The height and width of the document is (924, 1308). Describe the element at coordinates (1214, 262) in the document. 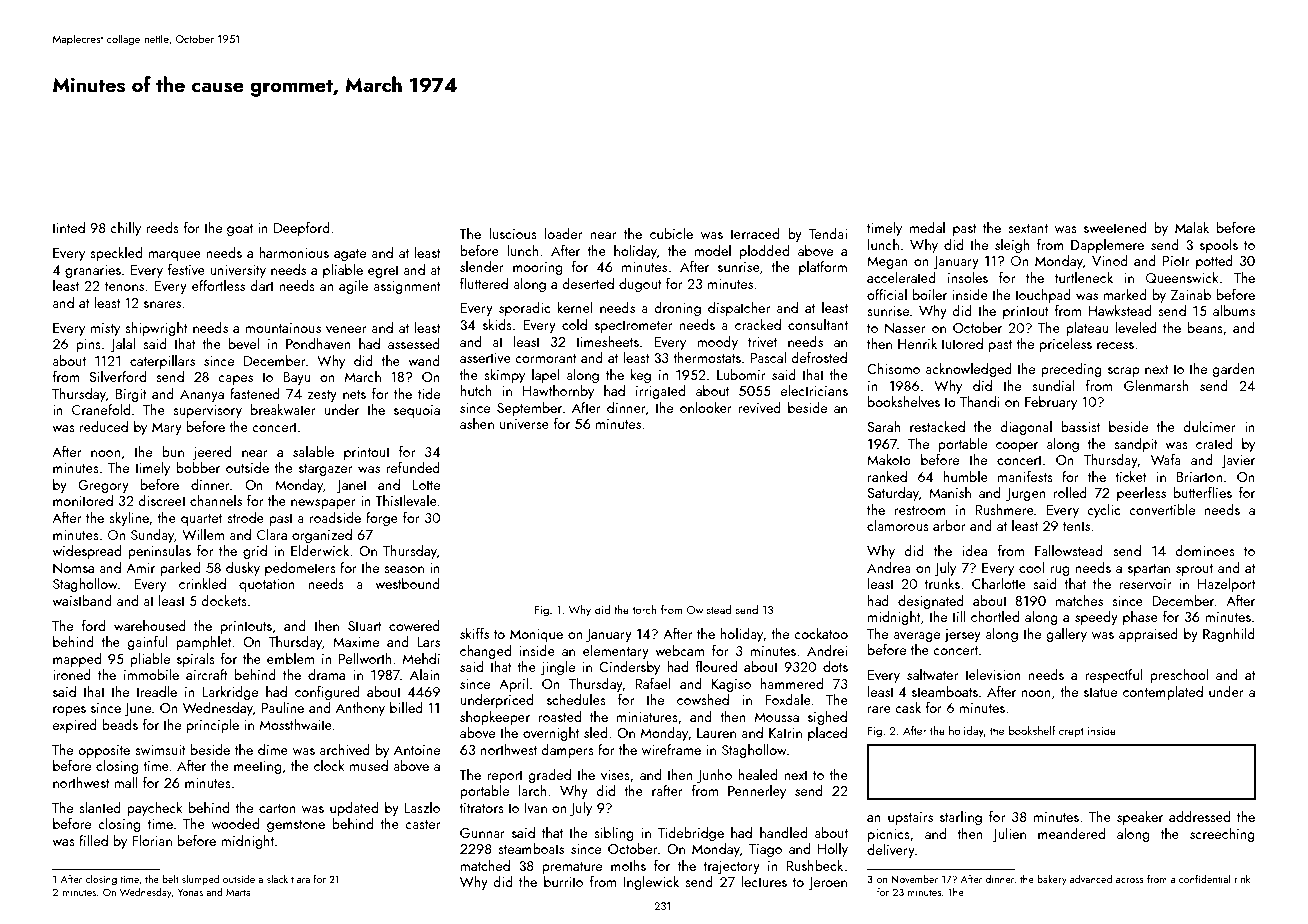

I see `potted` at that location.
